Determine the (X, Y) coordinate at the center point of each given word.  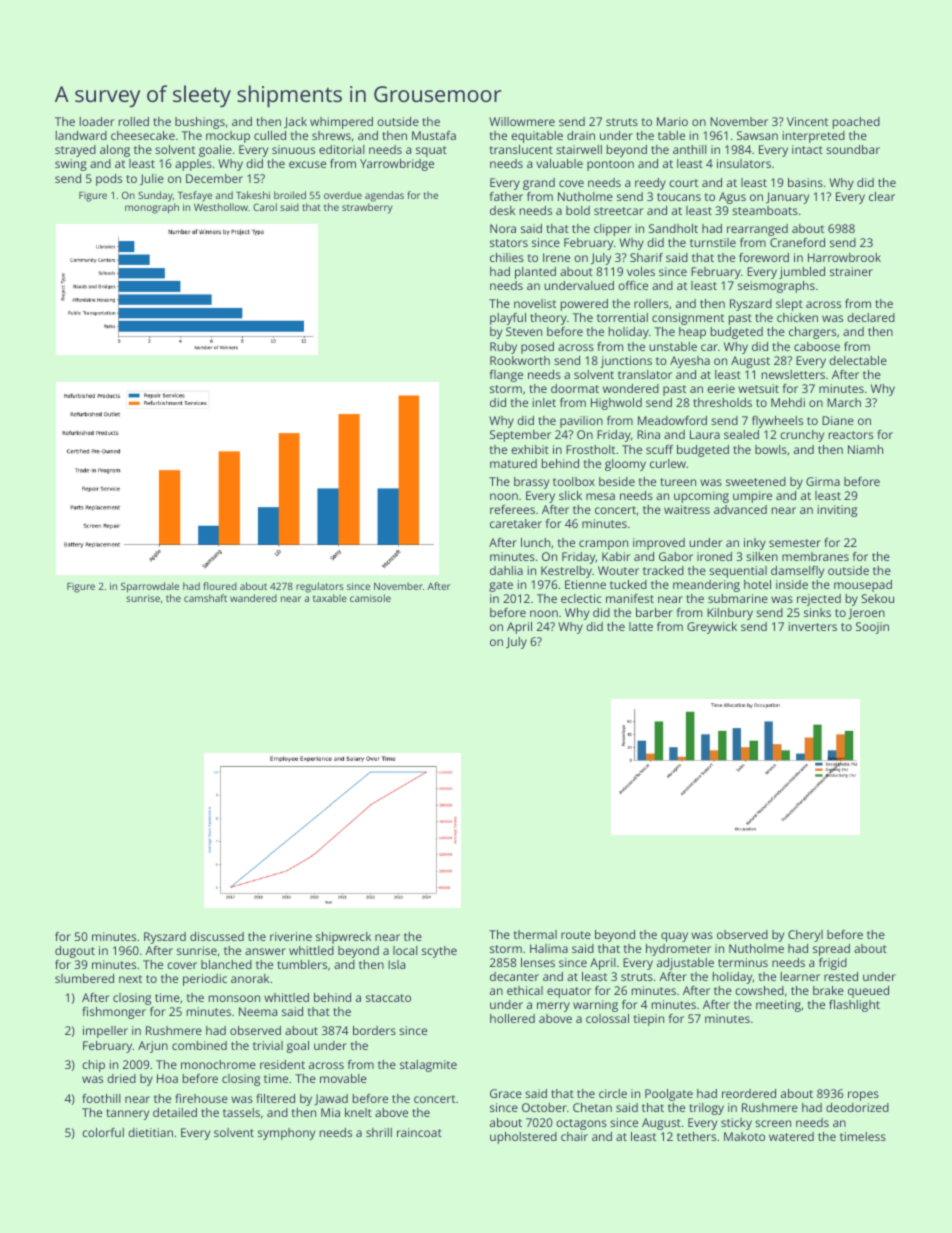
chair (574, 1136)
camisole (370, 598)
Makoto (744, 1136)
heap (692, 333)
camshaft (205, 598)
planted (535, 273)
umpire (752, 497)
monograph (152, 208)
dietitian (150, 1132)
